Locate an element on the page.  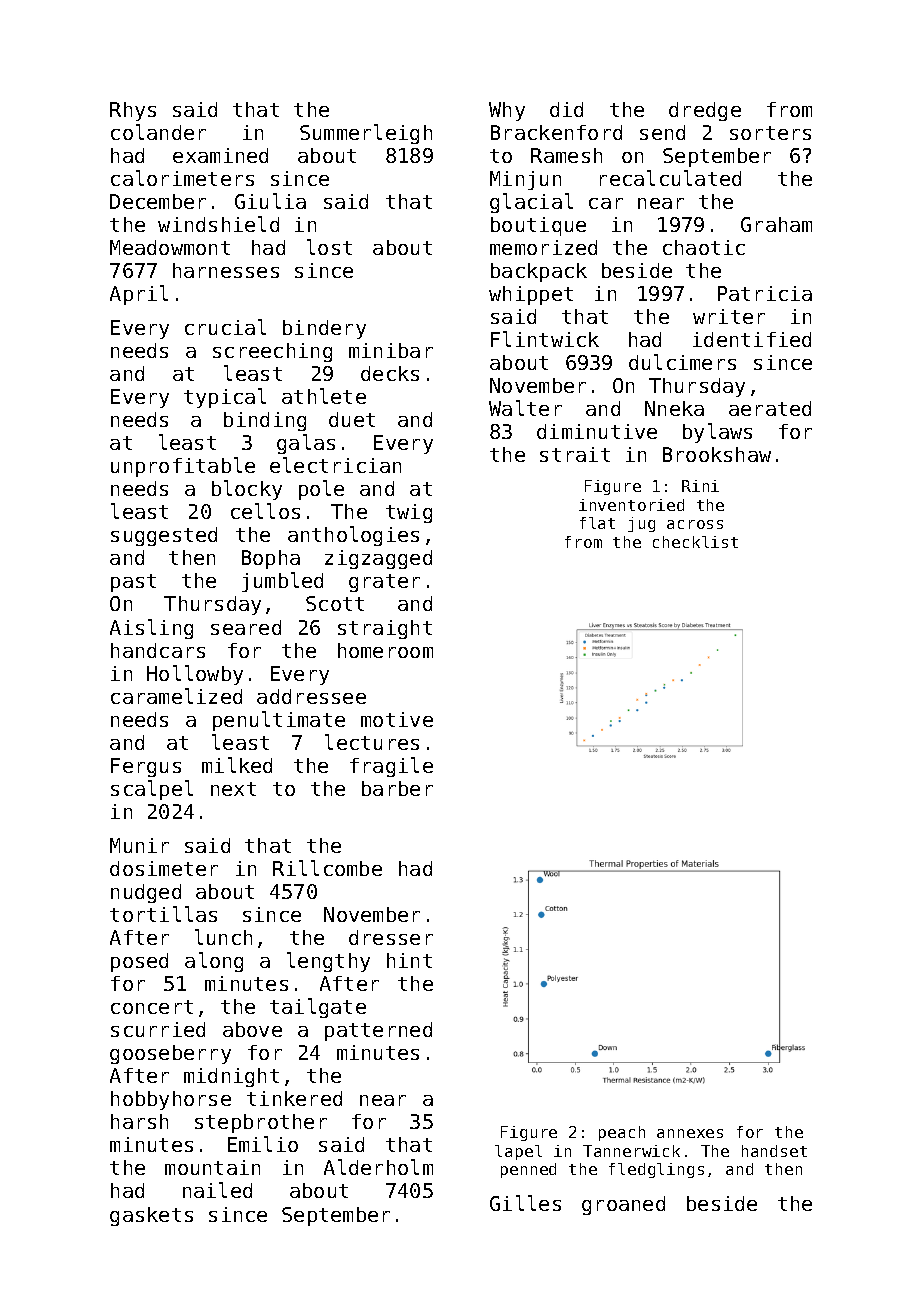
typical is located at coordinates (225, 398).
